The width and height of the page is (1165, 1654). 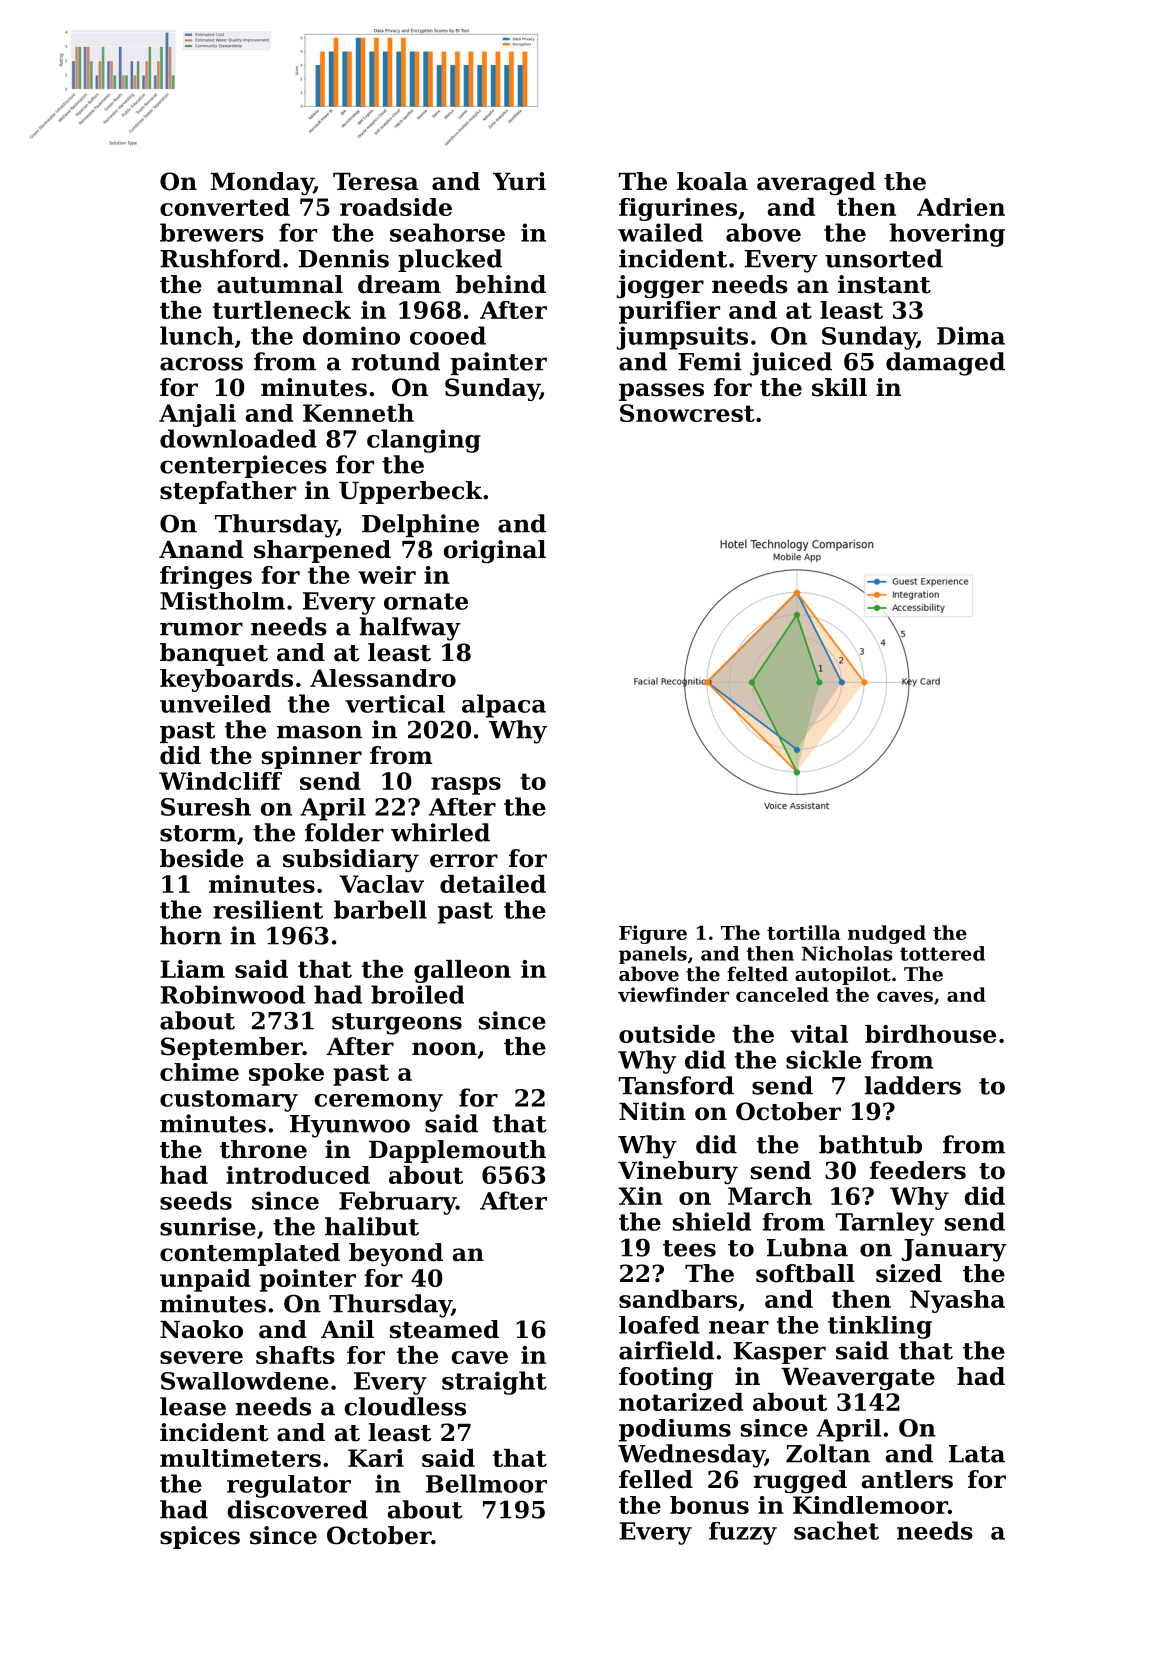 What do you see at coordinates (930, 1034) in the page?
I see `birdhouse` at bounding box center [930, 1034].
